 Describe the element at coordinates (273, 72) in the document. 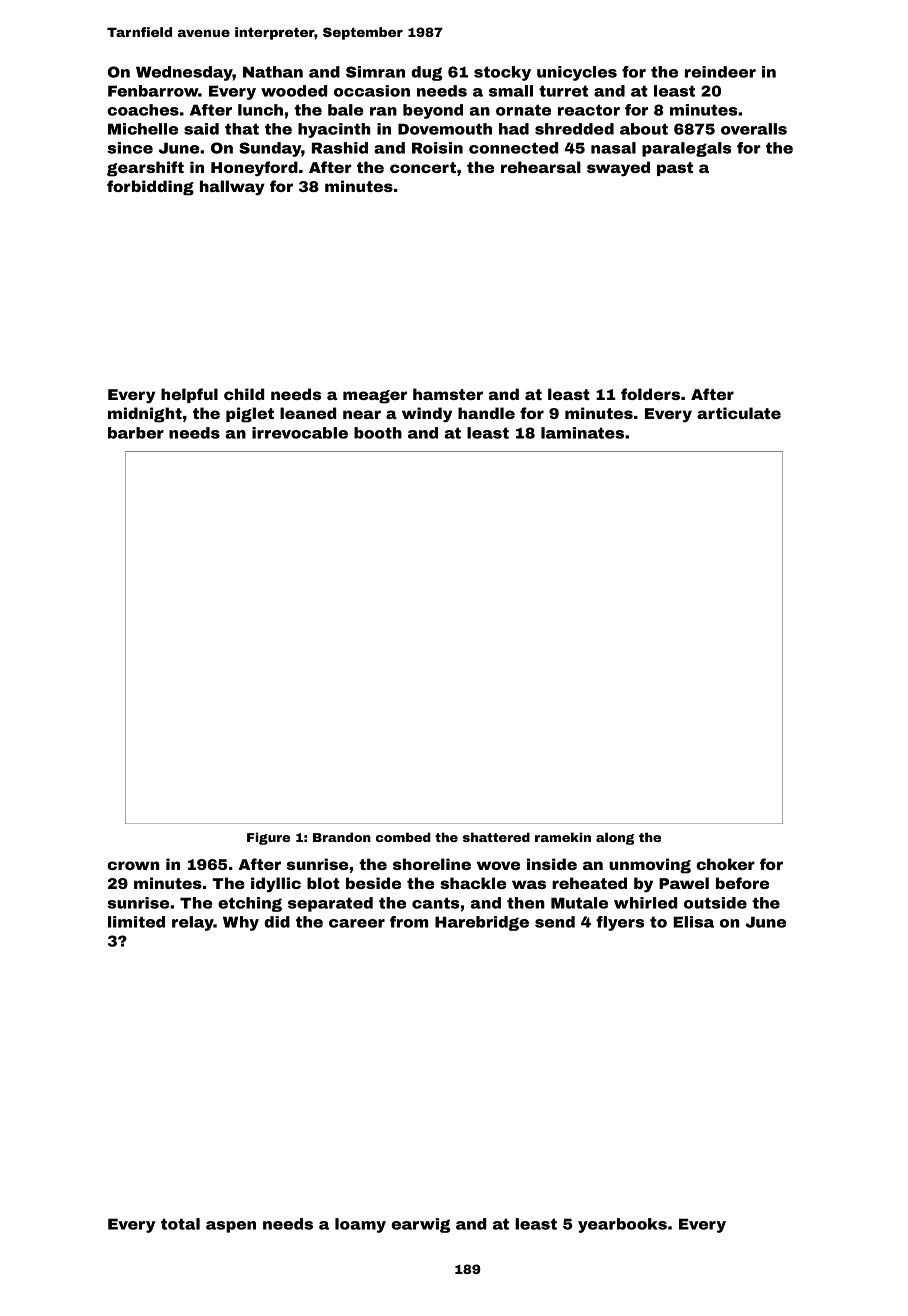

I see `Nathan` at that location.
